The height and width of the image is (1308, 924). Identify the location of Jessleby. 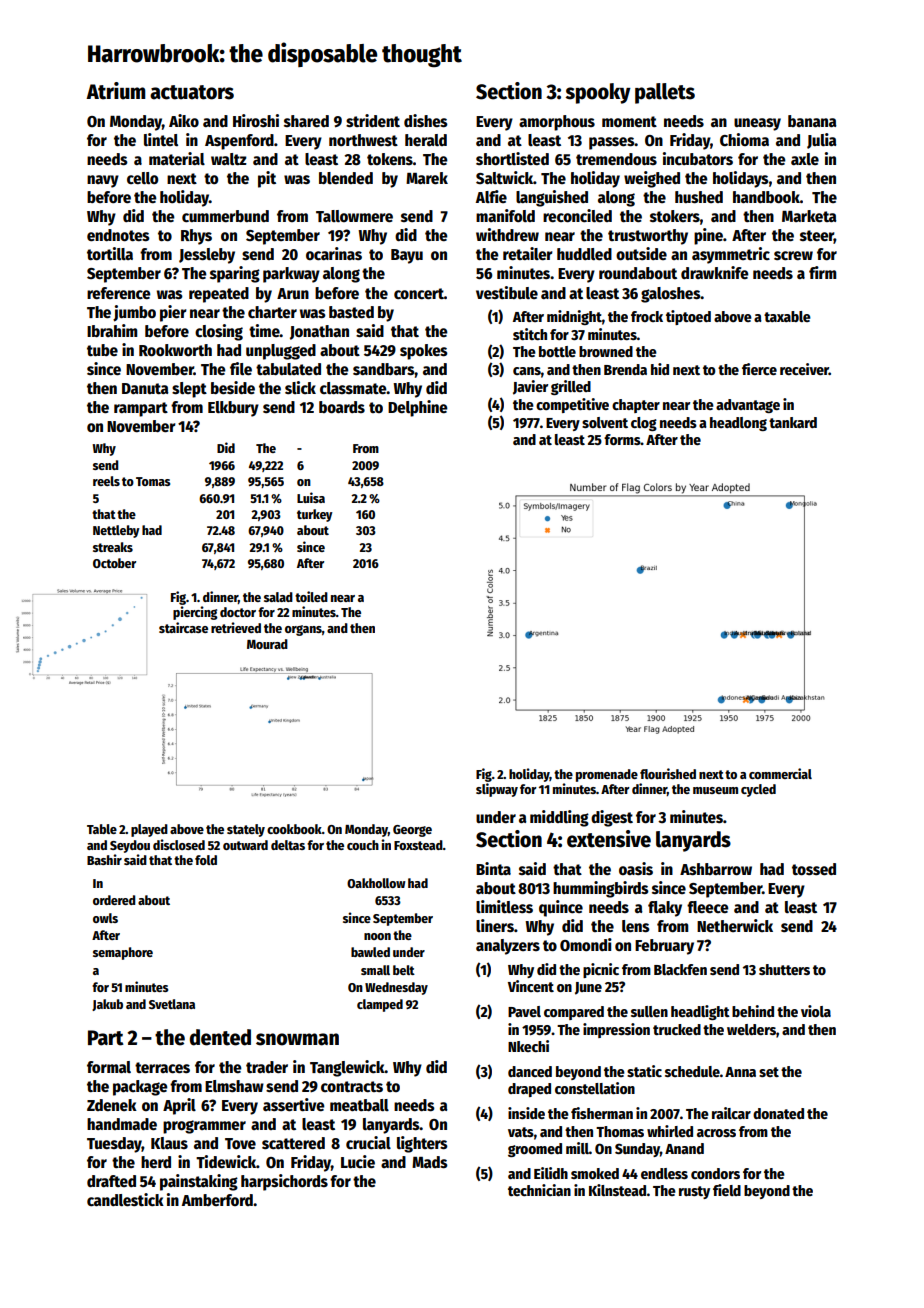
(207, 256).
